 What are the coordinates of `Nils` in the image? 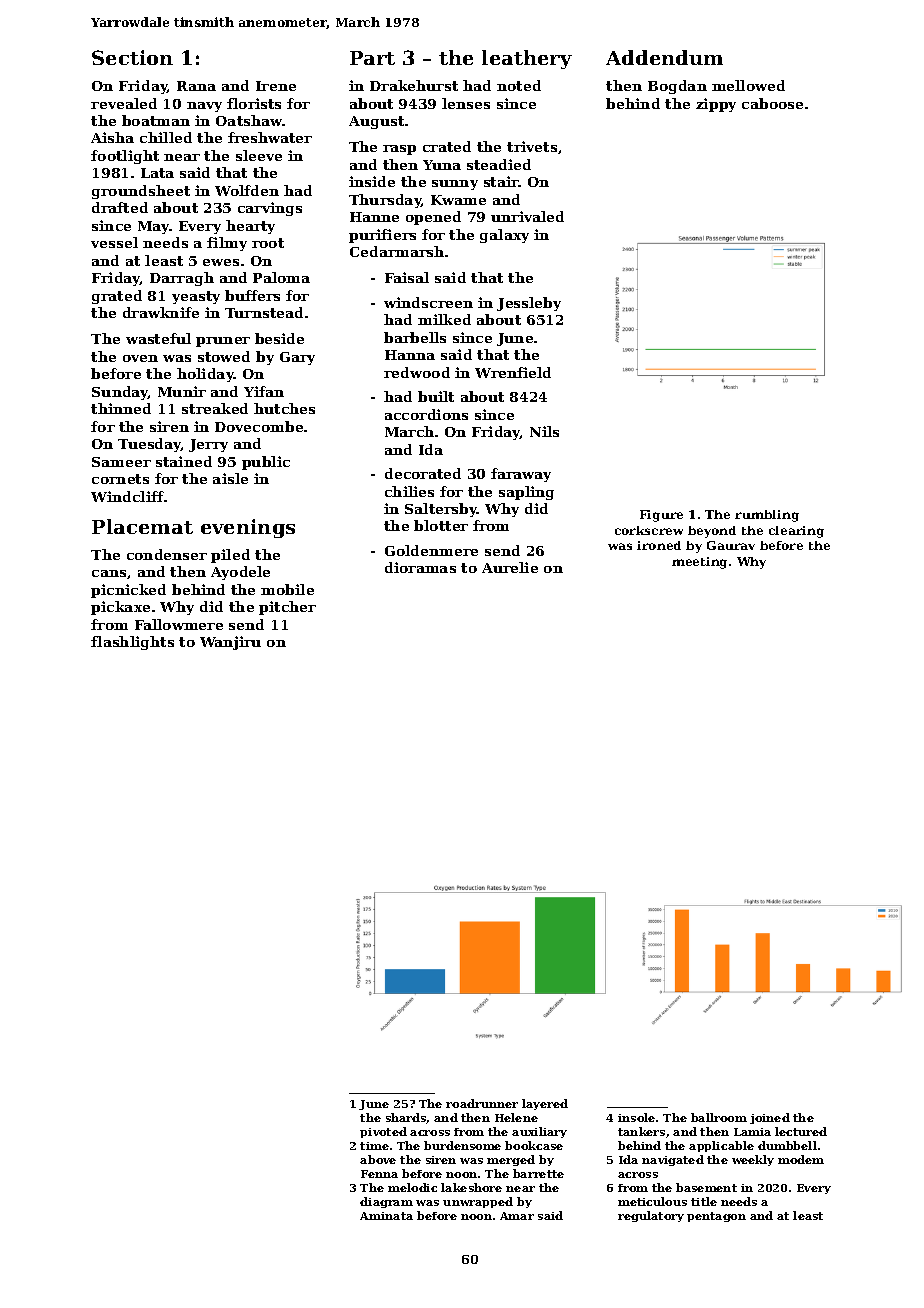 It's located at (544, 431).
